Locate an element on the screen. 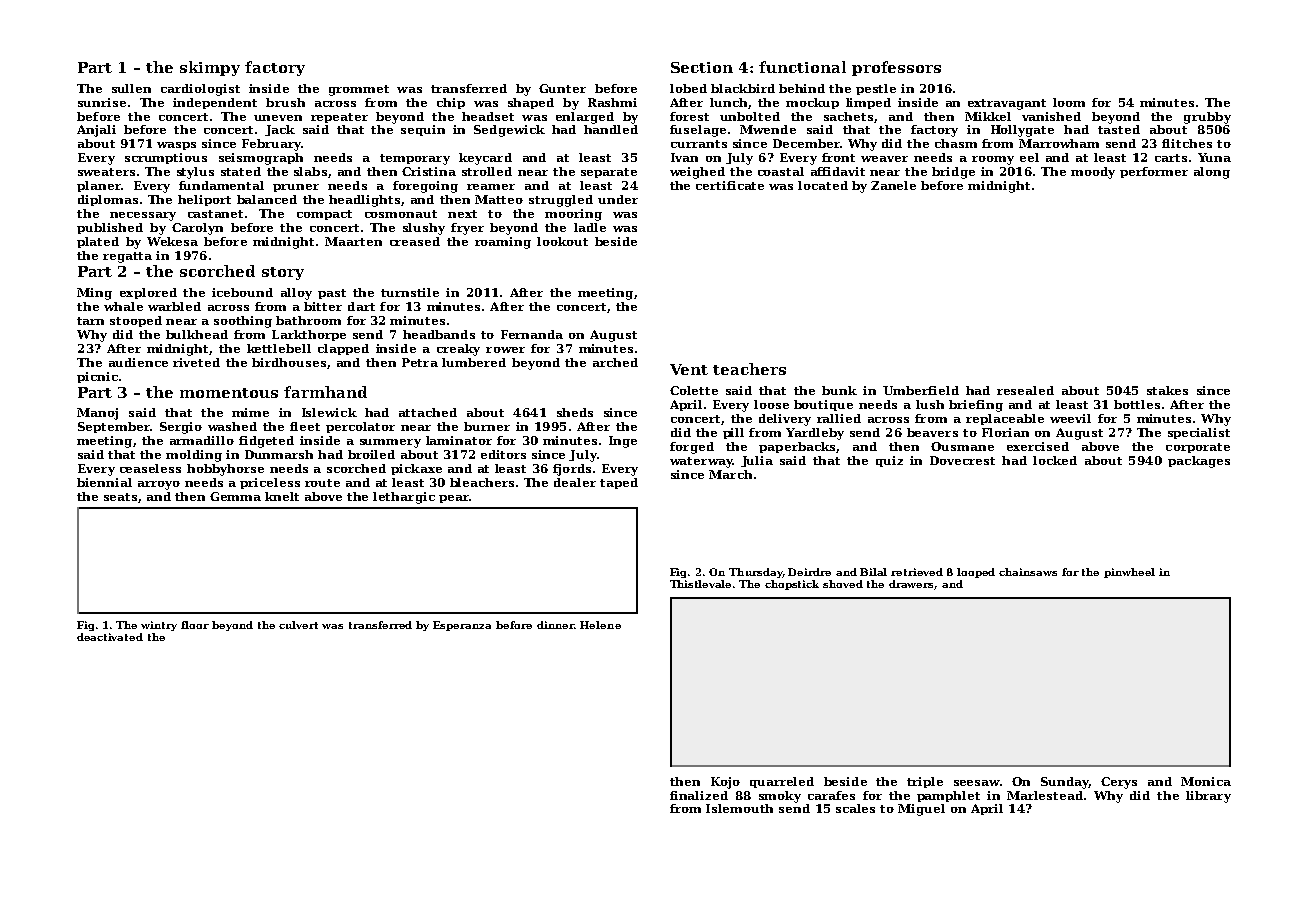  culvert is located at coordinates (298, 625).
